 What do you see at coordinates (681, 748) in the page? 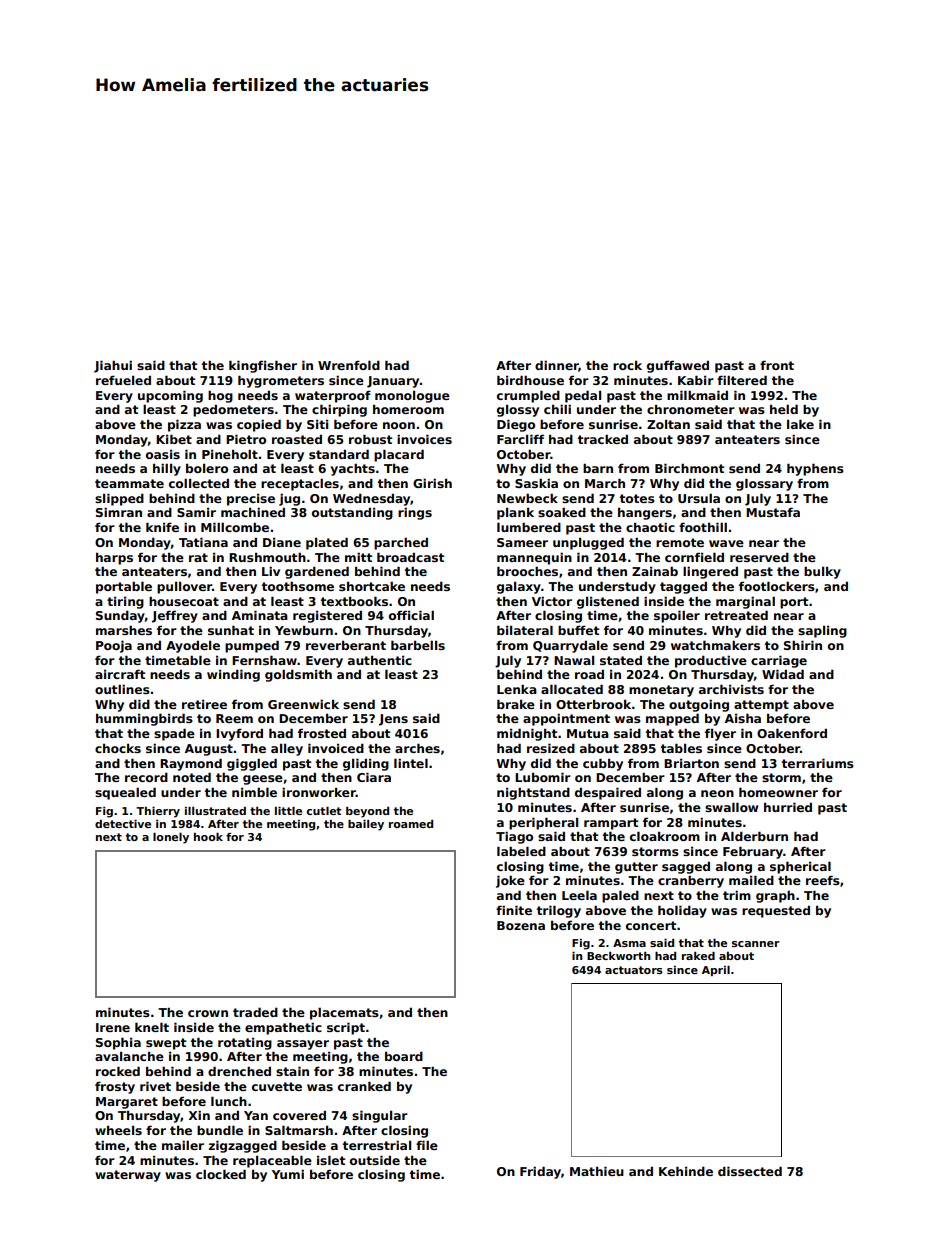
I see `tables` at bounding box center [681, 748].
